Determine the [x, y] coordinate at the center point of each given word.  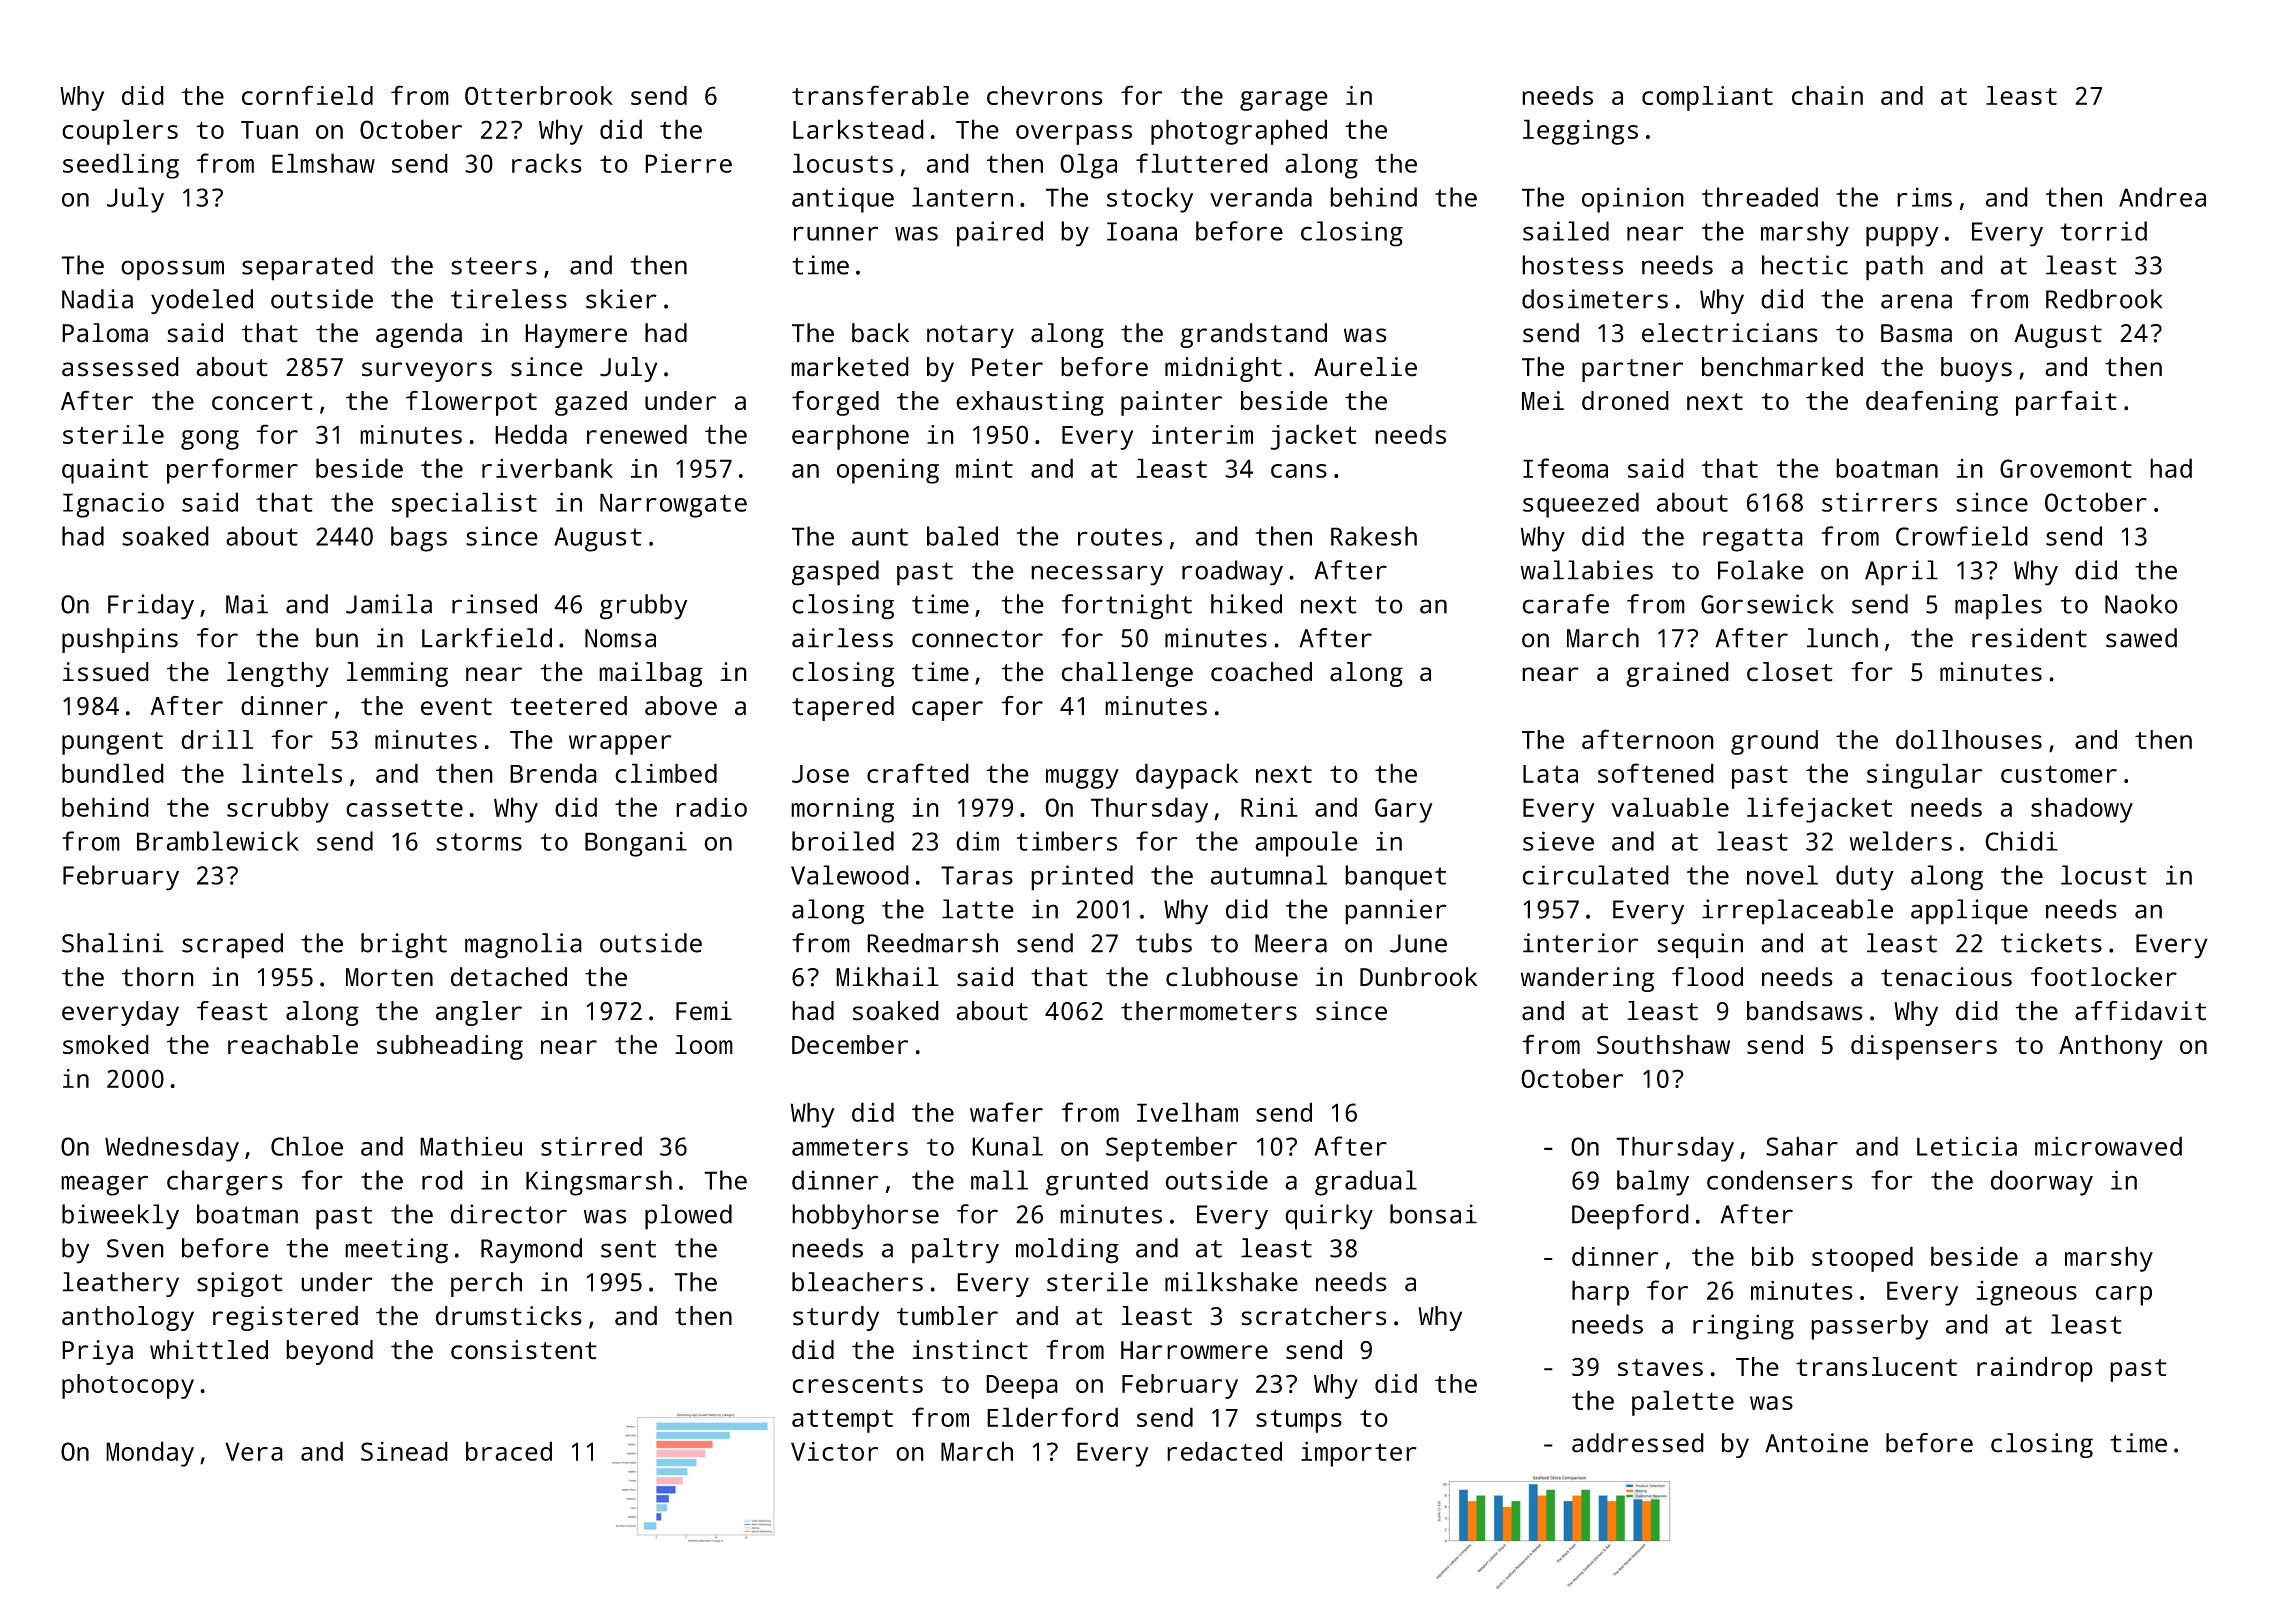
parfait [2066, 403]
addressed [1638, 1443]
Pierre [688, 163]
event [456, 707]
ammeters [850, 1147]
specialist [464, 505]
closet [1790, 672]
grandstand [1253, 335]
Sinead [404, 1451]
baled [962, 536]
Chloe [307, 1146]
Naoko [2141, 604]
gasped [835, 573]
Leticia [1967, 1146]
